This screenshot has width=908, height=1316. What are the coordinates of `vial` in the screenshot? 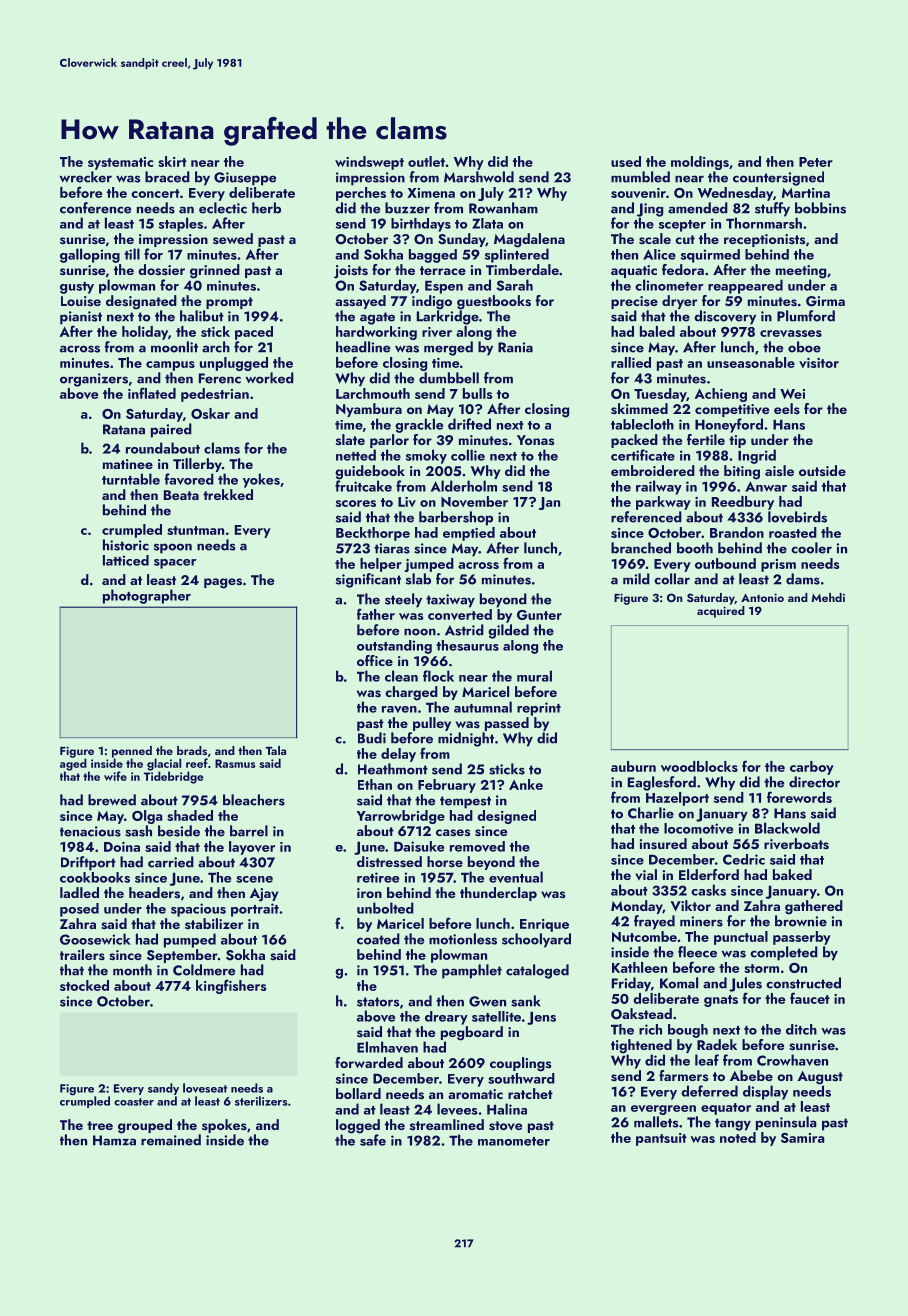 It's located at (646, 874).
